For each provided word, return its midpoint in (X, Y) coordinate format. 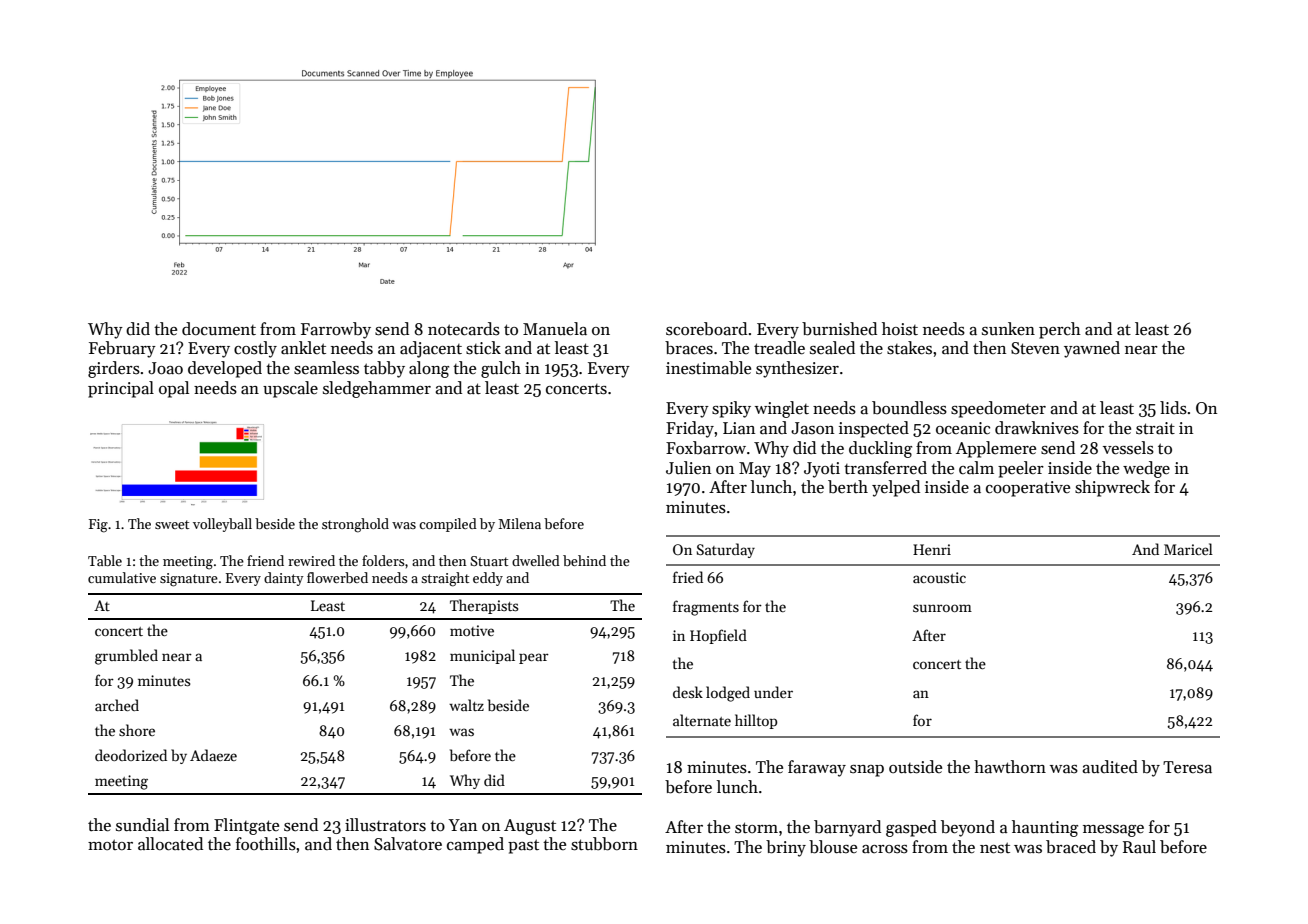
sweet (172, 524)
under (773, 692)
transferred (885, 468)
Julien (688, 467)
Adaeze (213, 755)
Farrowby (336, 330)
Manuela (555, 329)
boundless (909, 408)
